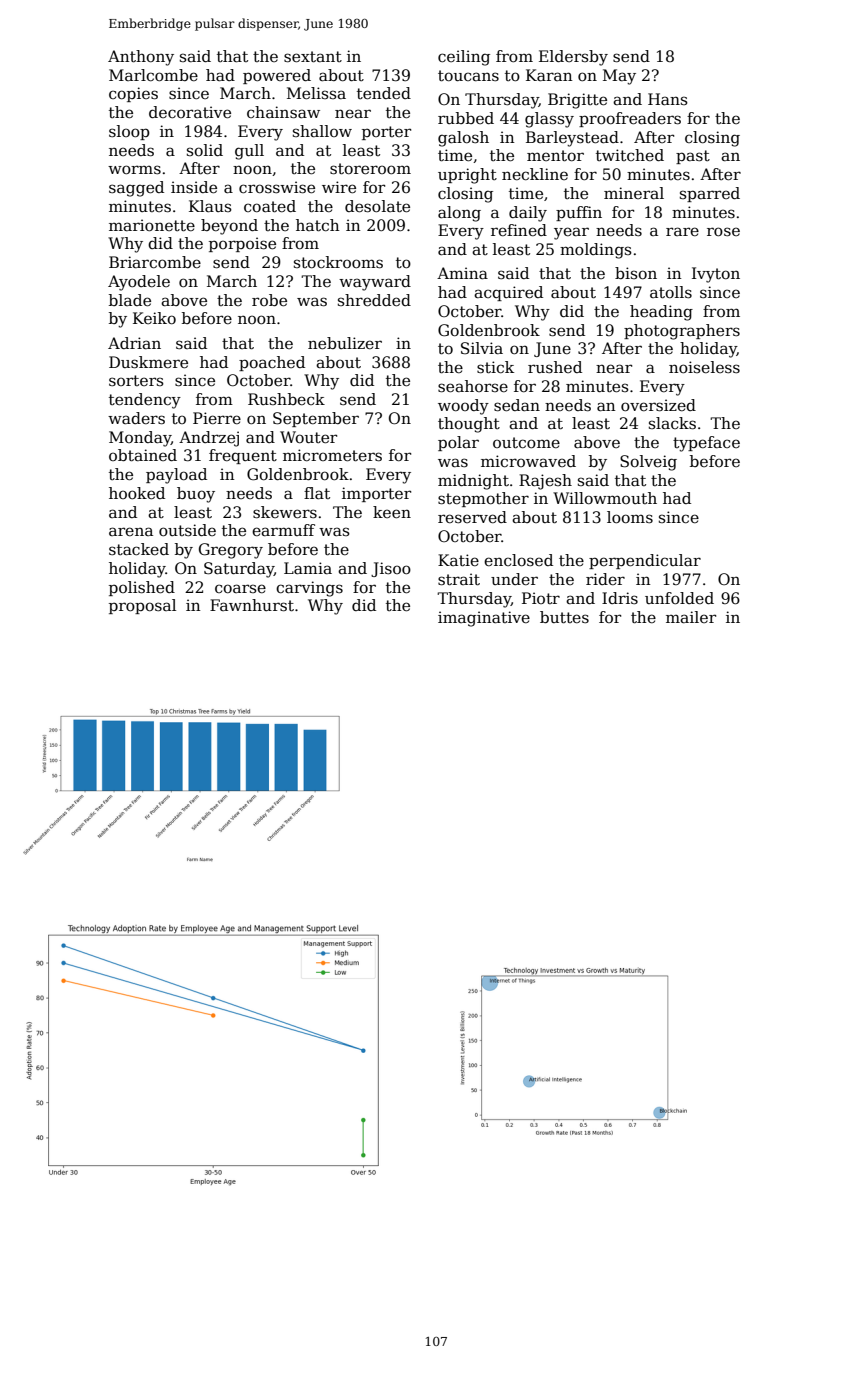  What do you see at coordinates (605, 579) in the screenshot?
I see `rider` at bounding box center [605, 579].
